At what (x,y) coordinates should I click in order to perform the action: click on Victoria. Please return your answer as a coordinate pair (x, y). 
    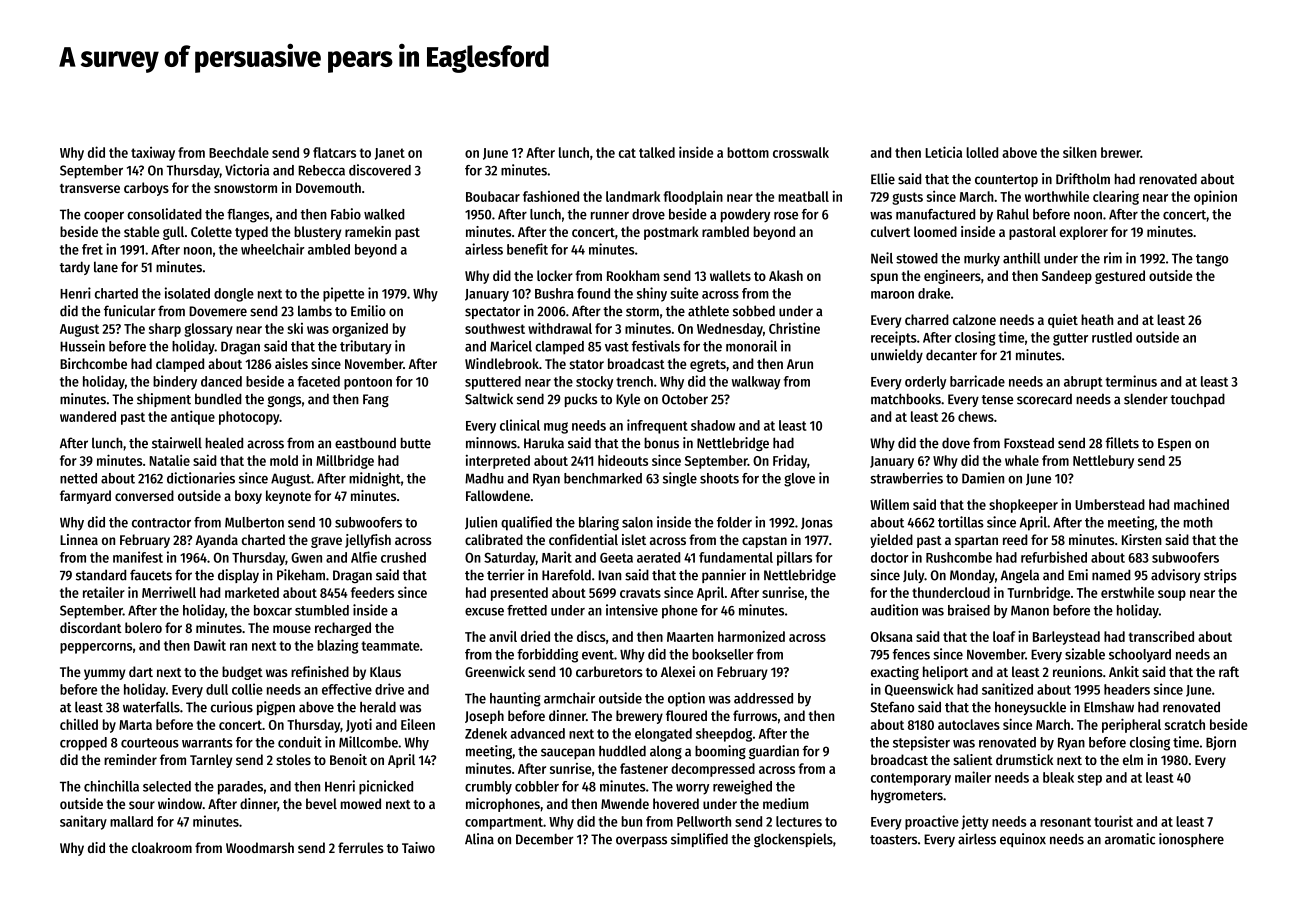
    Looking at the image, I should click on (247, 170).
